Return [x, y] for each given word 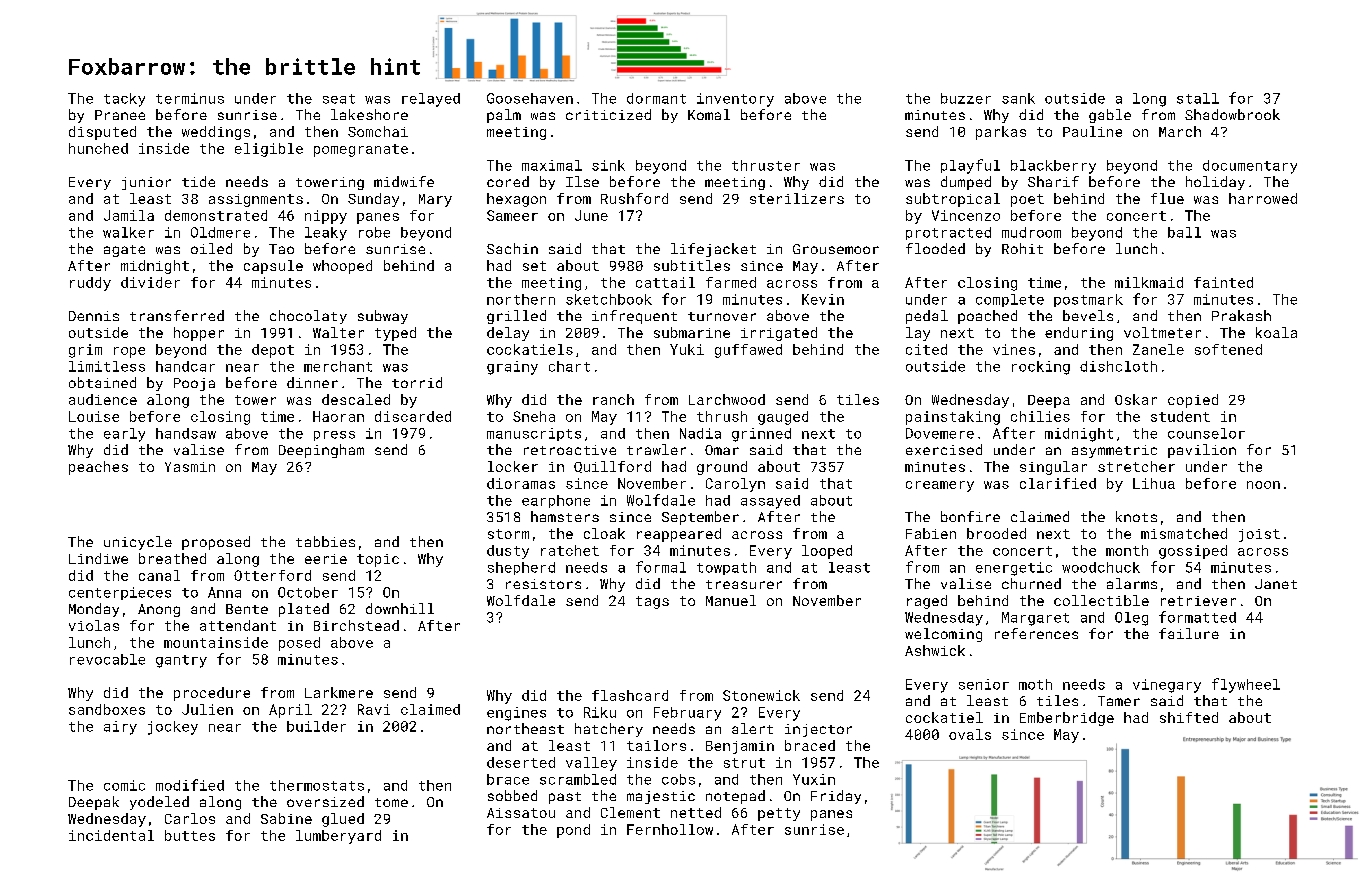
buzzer [966, 98]
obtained [102, 382]
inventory [735, 100]
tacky [124, 100]
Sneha [534, 416]
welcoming [943, 635]
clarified [1058, 483]
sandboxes [107, 709]
